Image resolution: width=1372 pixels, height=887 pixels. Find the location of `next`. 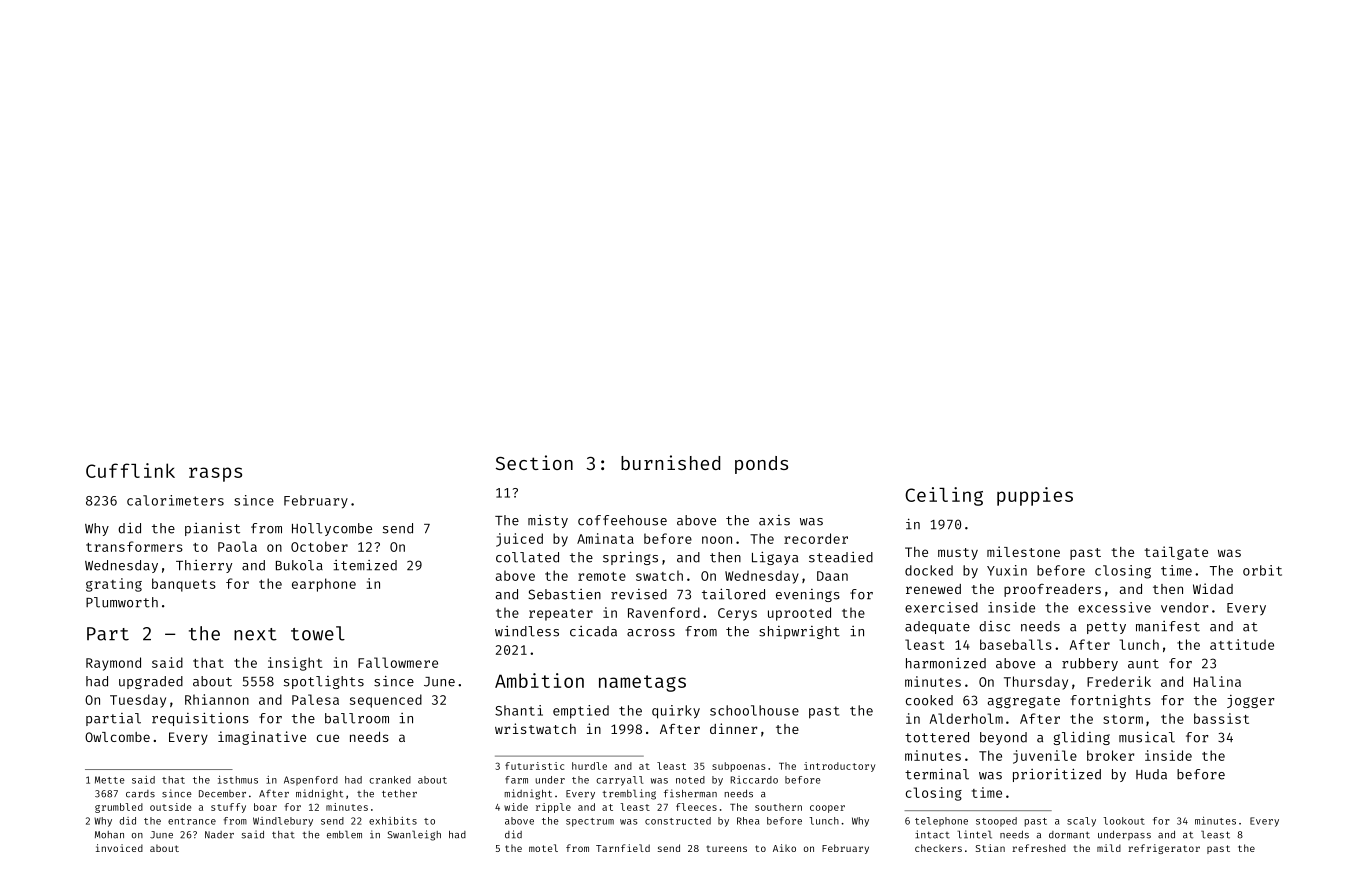

next is located at coordinates (255, 634).
